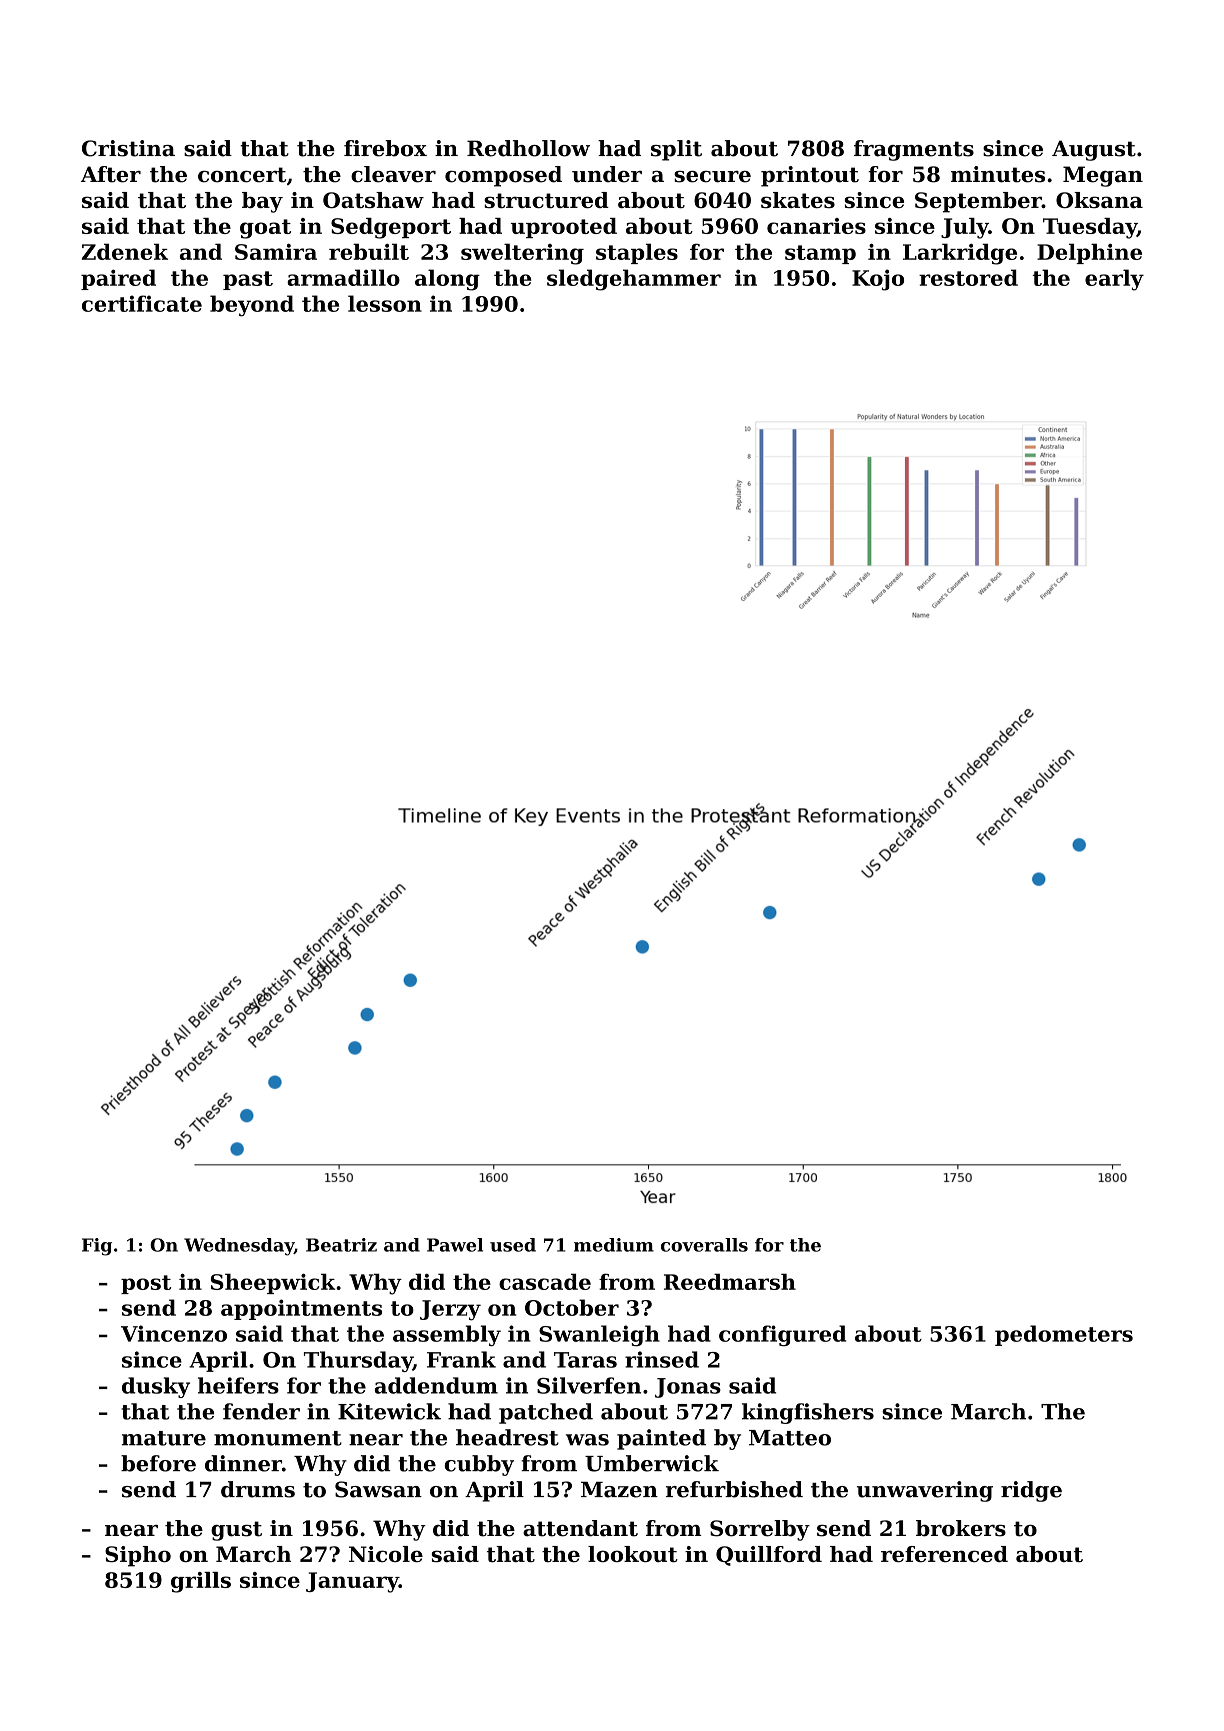 The height and width of the page is (1731, 1224). What do you see at coordinates (730, 1281) in the page?
I see `Reedmarsh` at bounding box center [730, 1281].
